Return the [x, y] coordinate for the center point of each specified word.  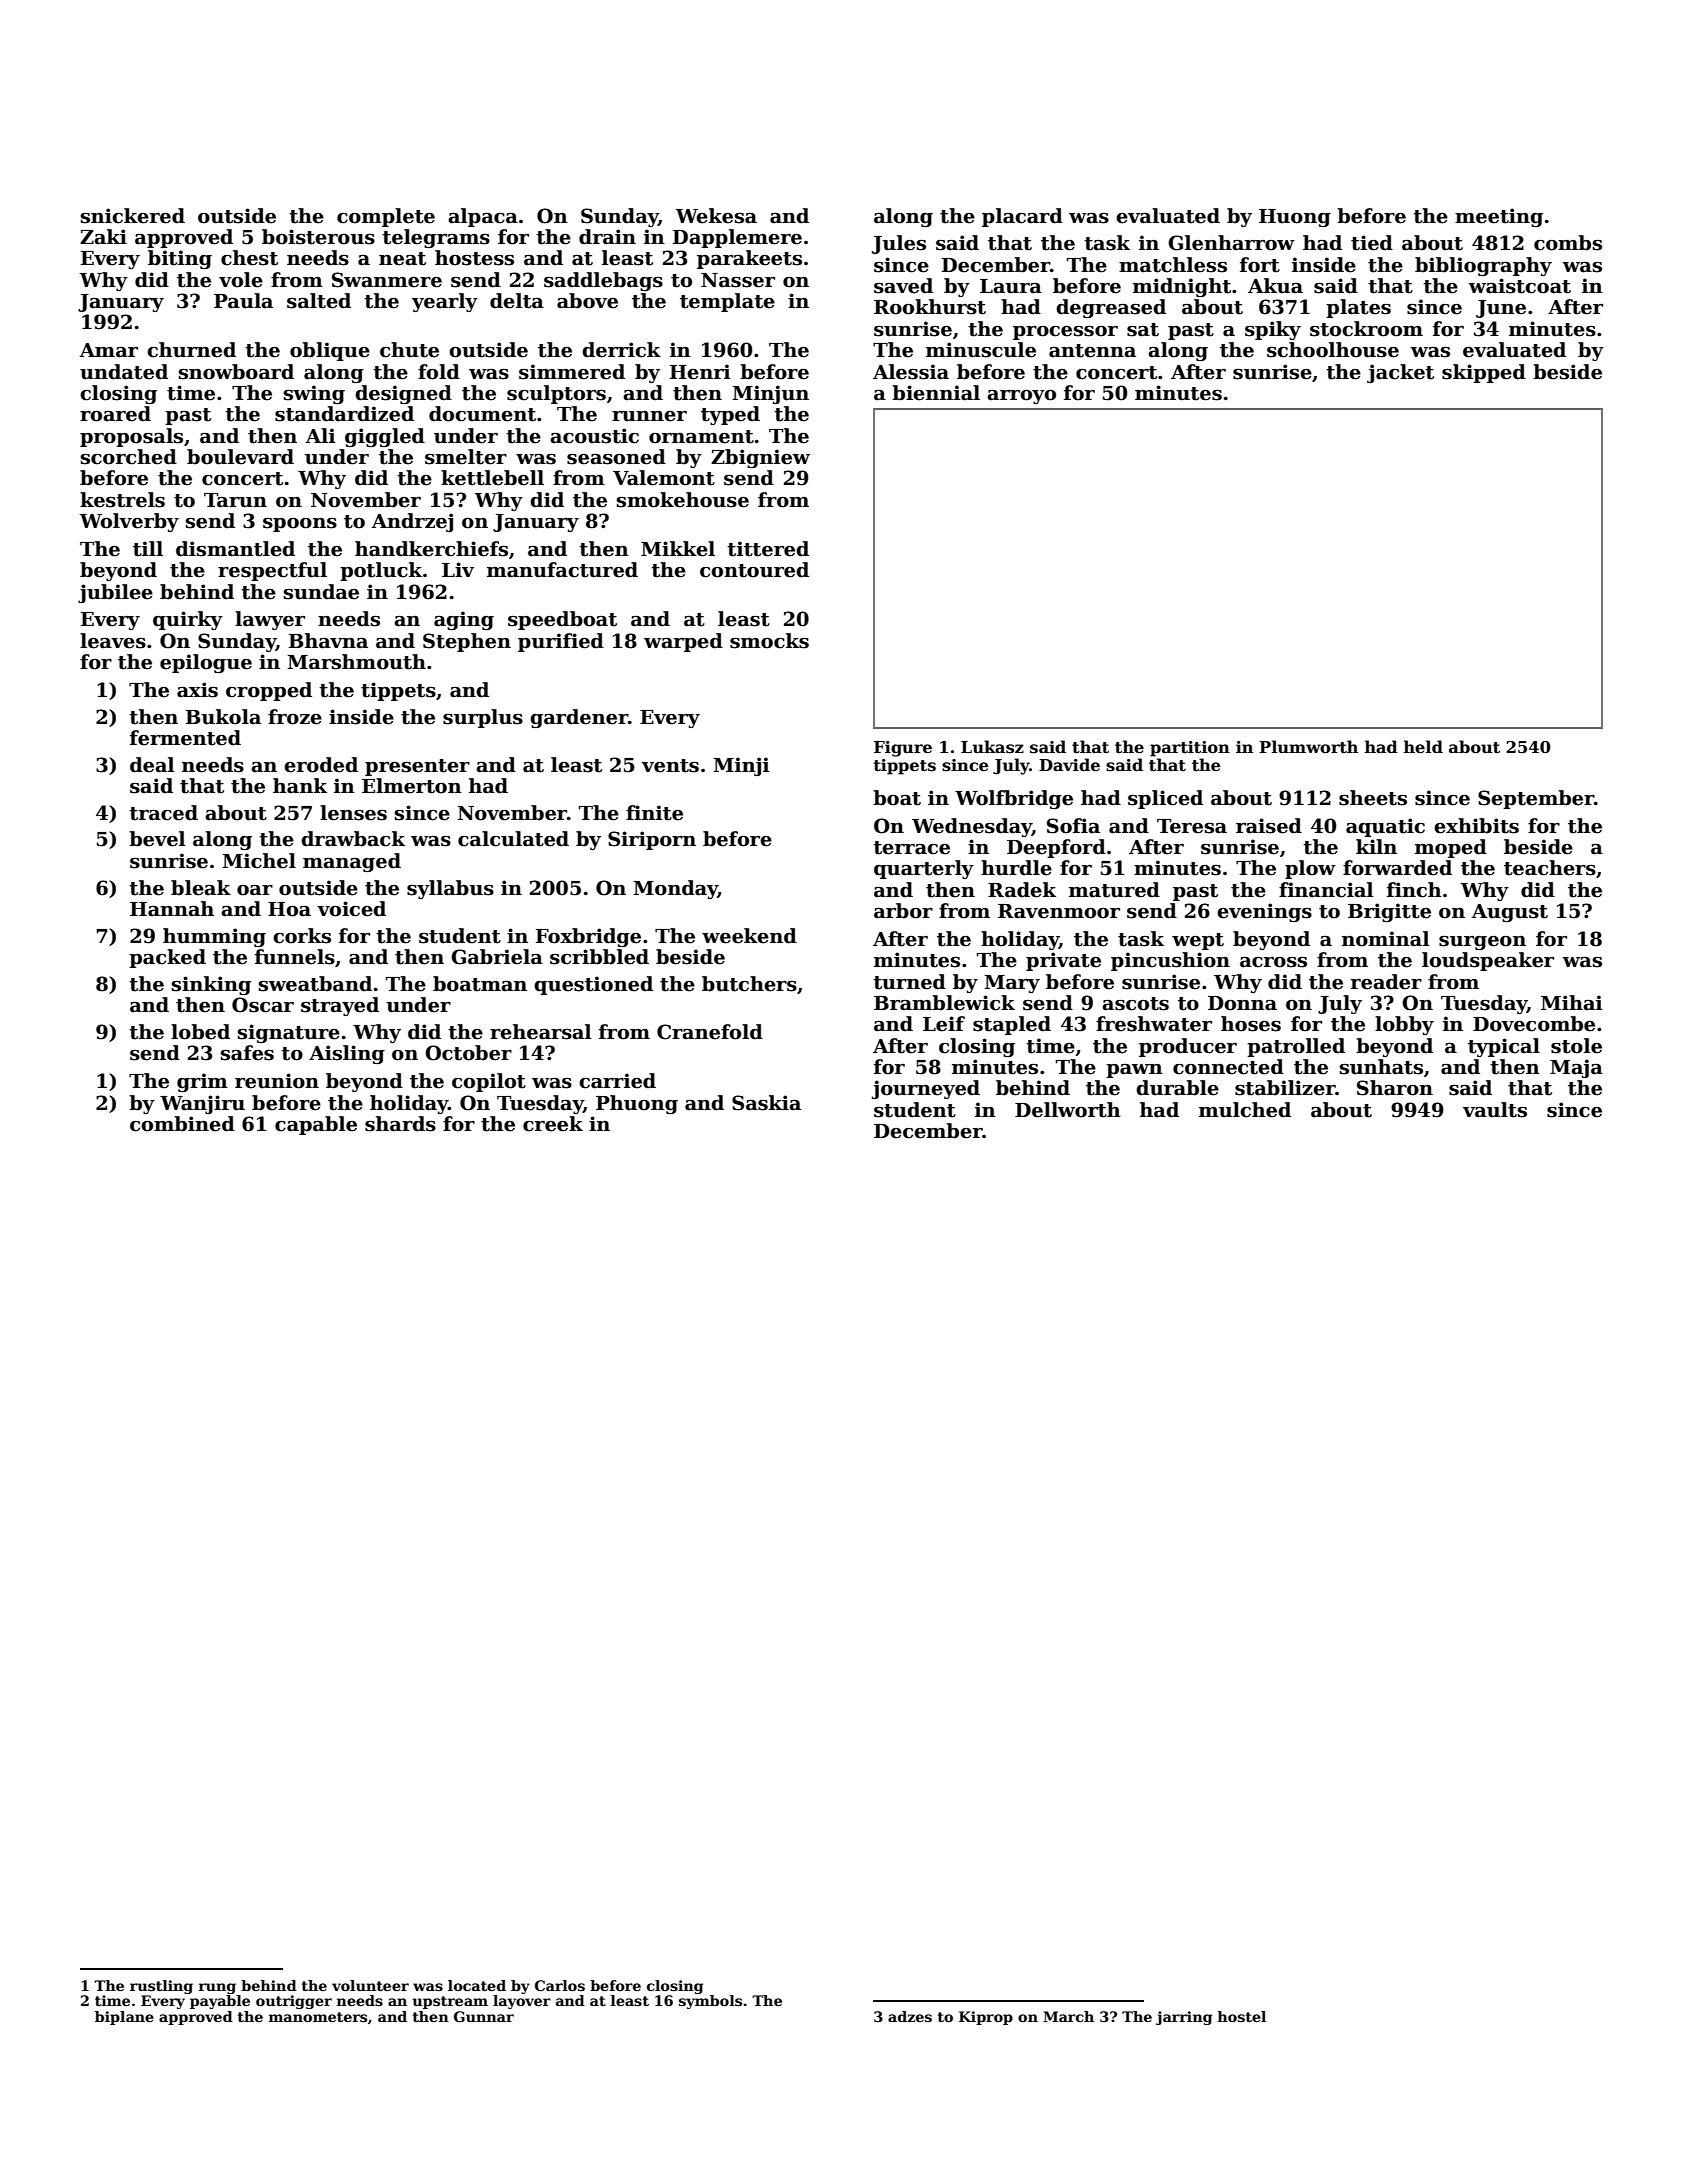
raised [1269, 826]
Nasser [738, 280]
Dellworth [1068, 1110]
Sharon [1395, 1088]
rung [217, 1988]
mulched [1245, 1110]
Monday [675, 889]
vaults [1495, 1110]
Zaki [103, 237]
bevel [157, 839]
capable [316, 1125]
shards [400, 1124]
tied [1372, 243]
